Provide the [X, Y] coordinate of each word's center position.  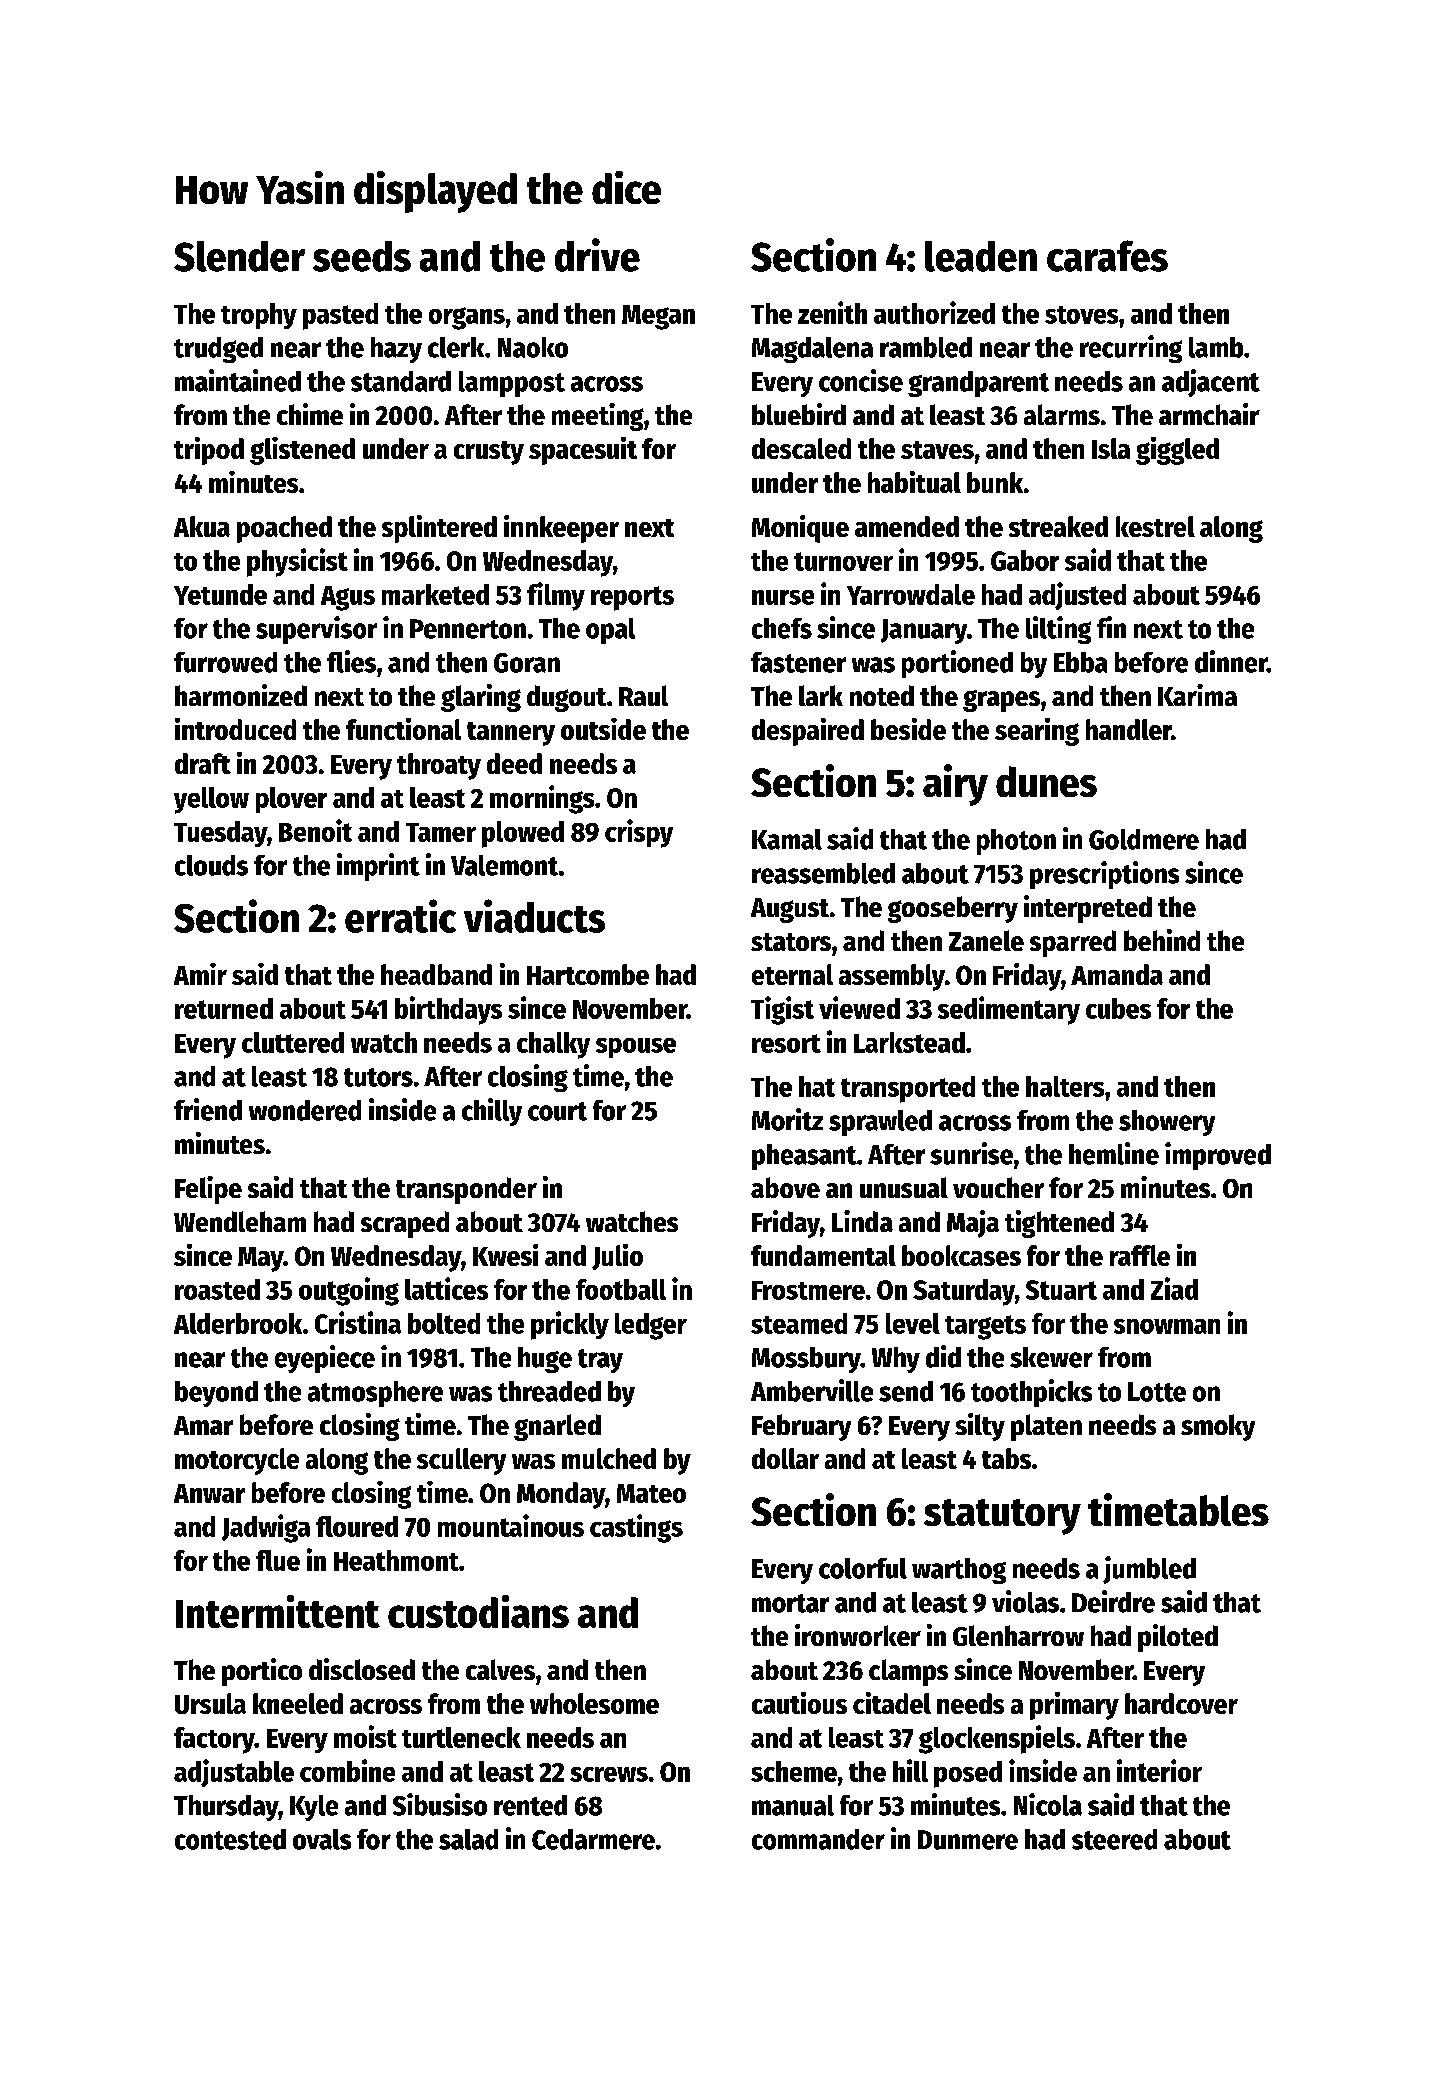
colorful [863, 1568]
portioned [957, 664]
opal [610, 631]
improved [1218, 1156]
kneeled [298, 1703]
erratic [400, 916]
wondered [305, 1110]
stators [791, 942]
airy [955, 785]
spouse [636, 1048]
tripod [209, 451]
